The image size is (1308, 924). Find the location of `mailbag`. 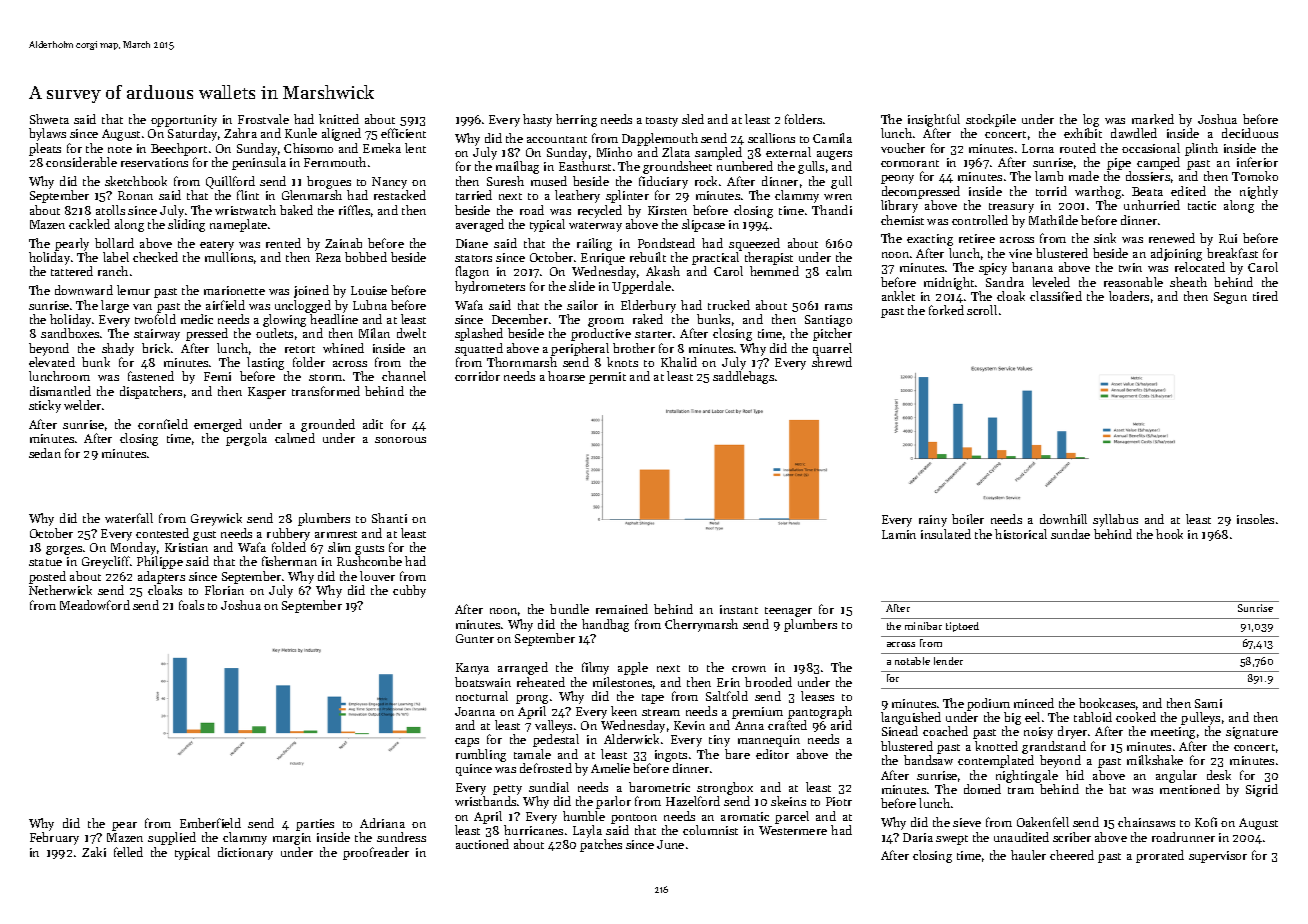

mailbag is located at coordinates (517, 167).
